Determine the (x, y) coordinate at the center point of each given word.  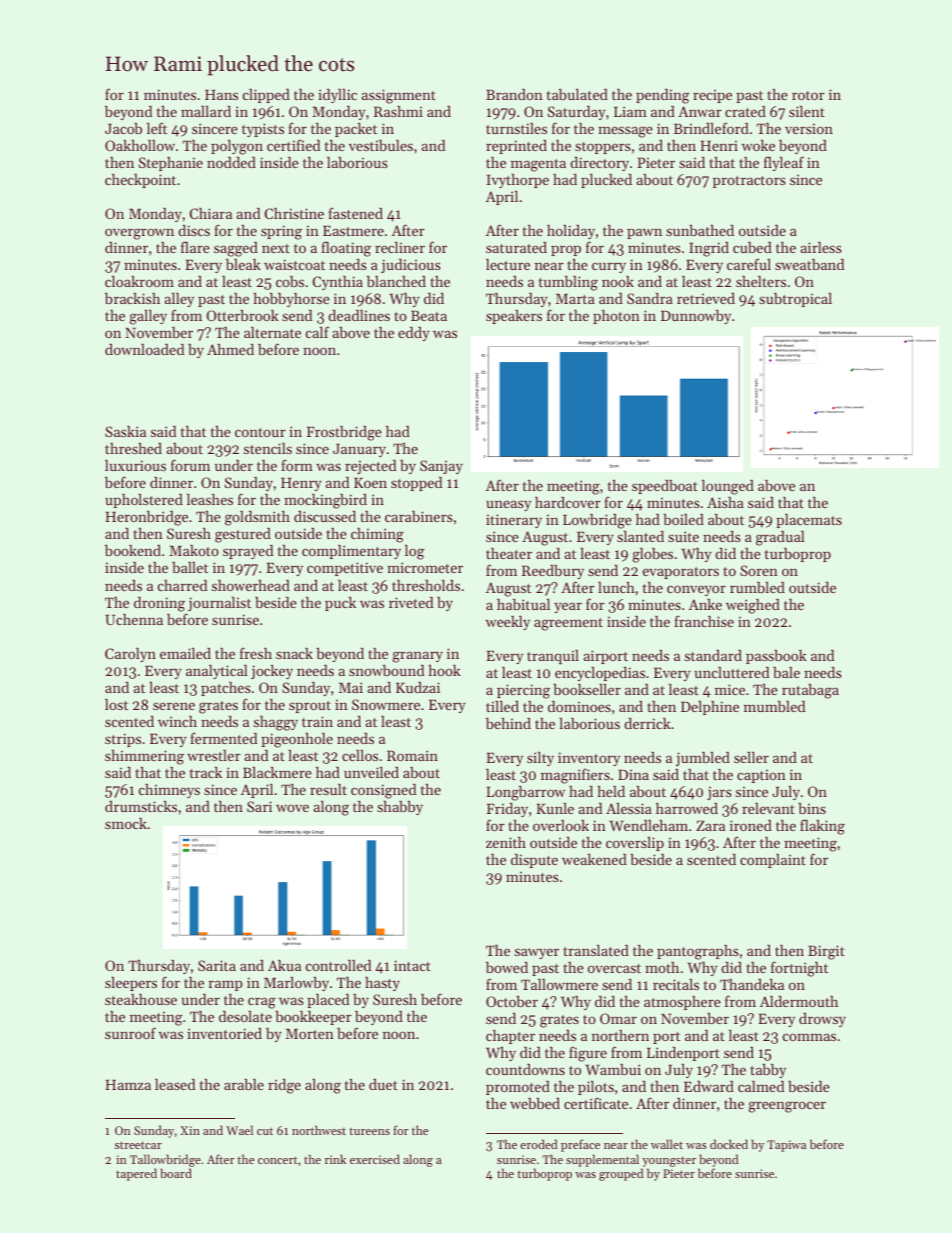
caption (761, 776)
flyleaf (784, 163)
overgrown (139, 234)
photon (616, 317)
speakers (514, 317)
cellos (360, 755)
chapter (510, 1037)
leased (175, 1084)
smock (126, 823)
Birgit (826, 952)
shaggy (276, 723)
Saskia (125, 431)
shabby (400, 808)
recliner (400, 247)
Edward (709, 1086)
